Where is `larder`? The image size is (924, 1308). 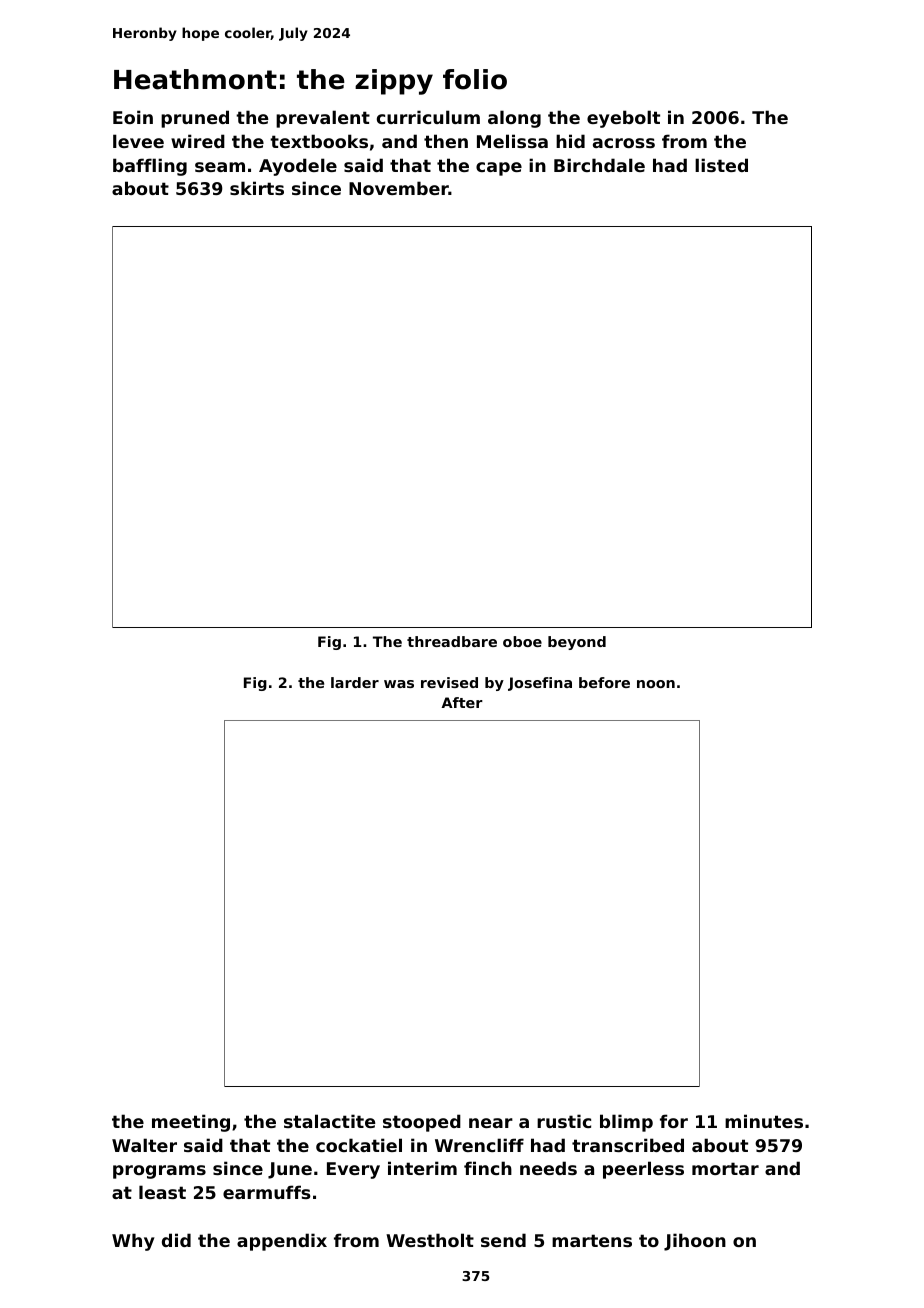
larder is located at coordinates (355, 682).
